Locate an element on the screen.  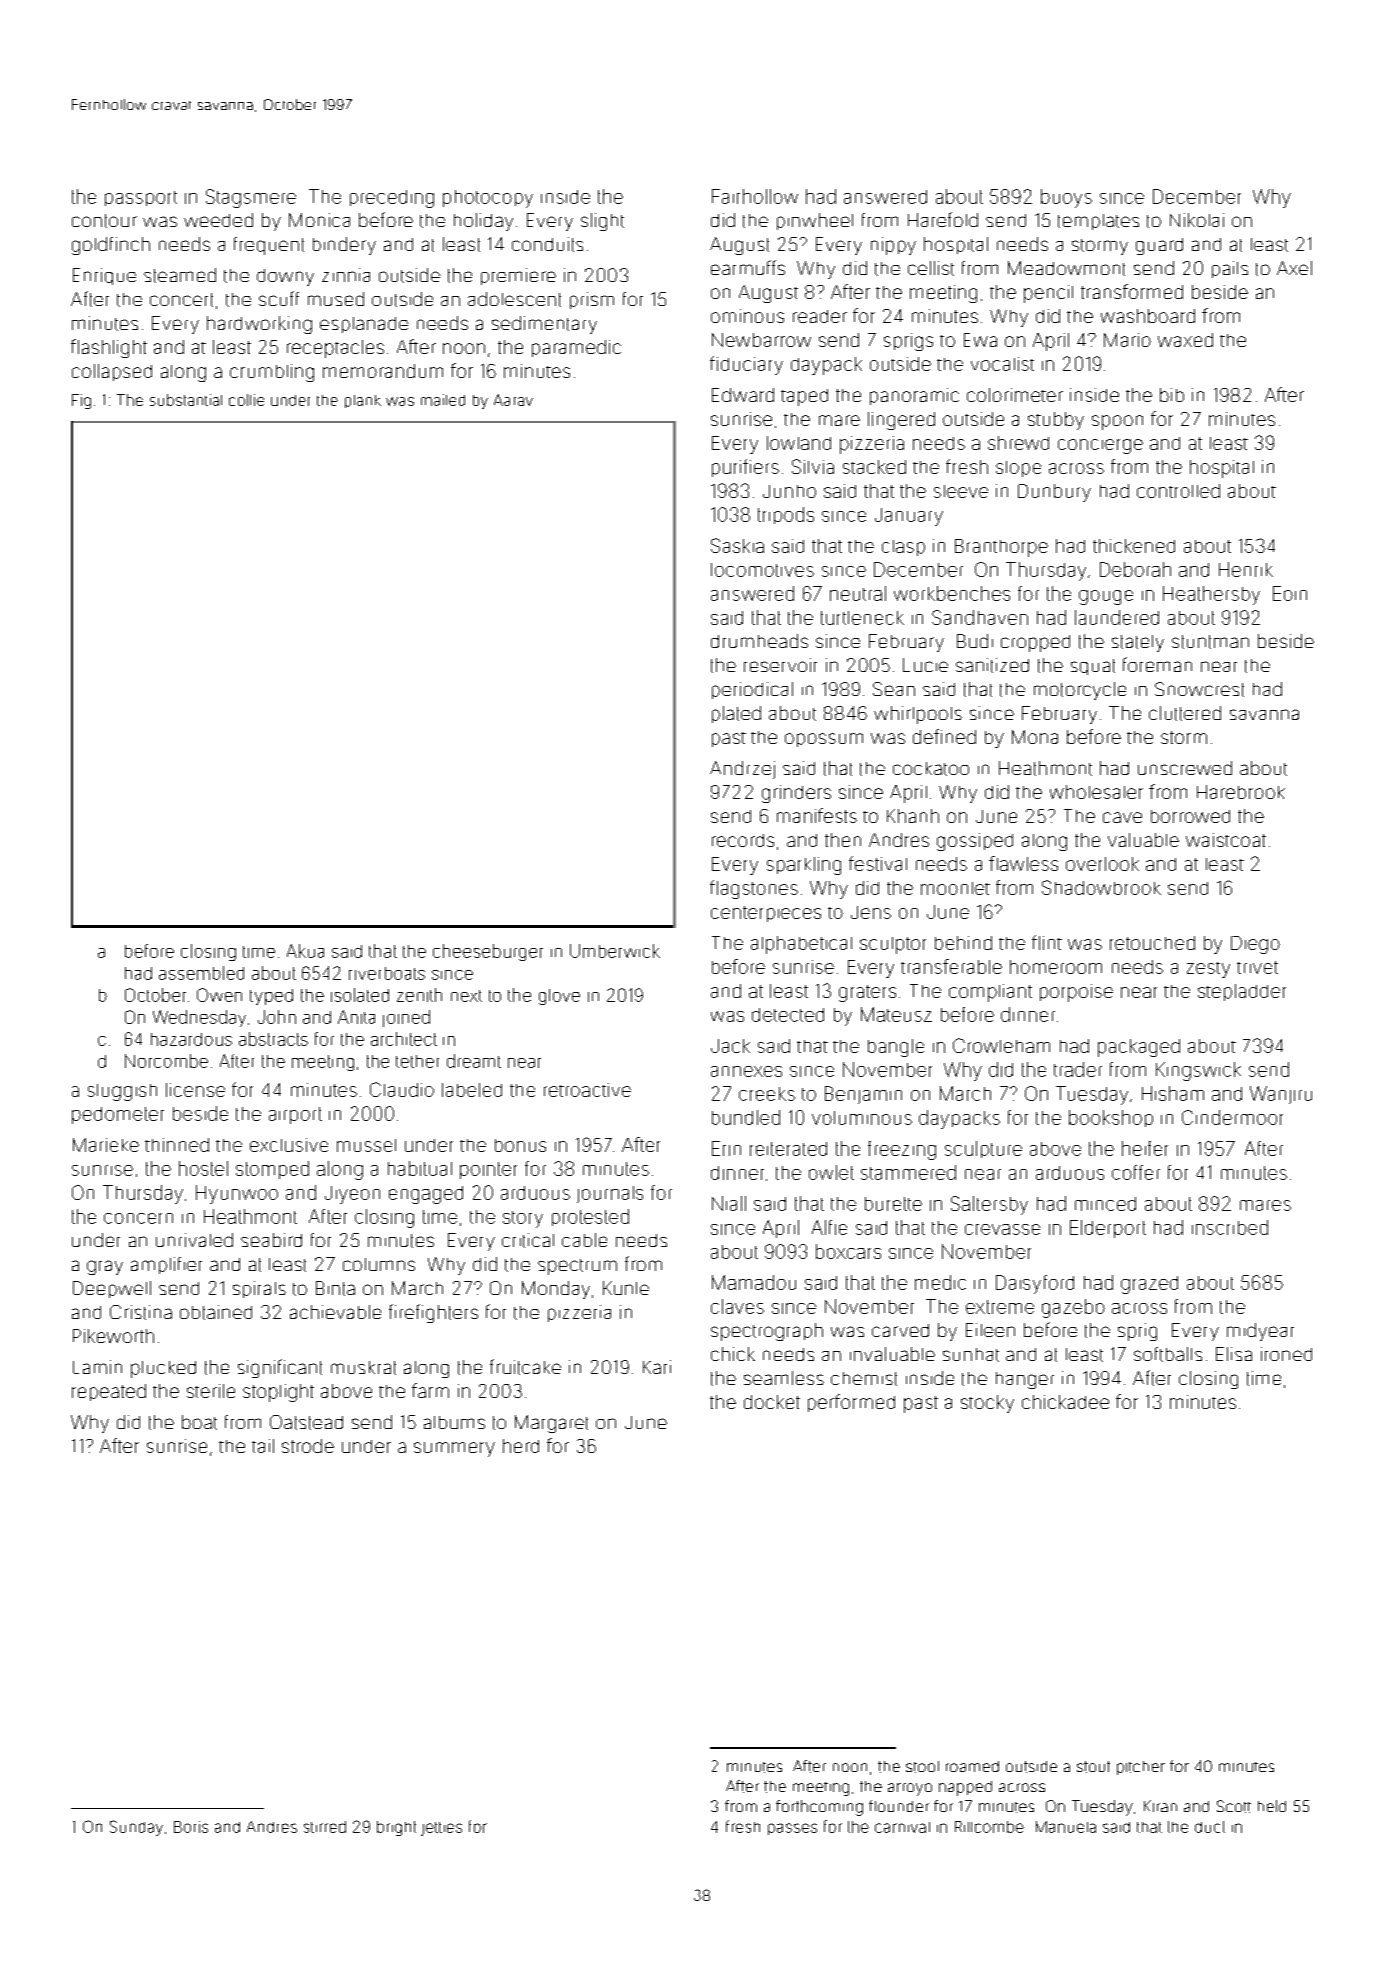
buoys is located at coordinates (1066, 198).
